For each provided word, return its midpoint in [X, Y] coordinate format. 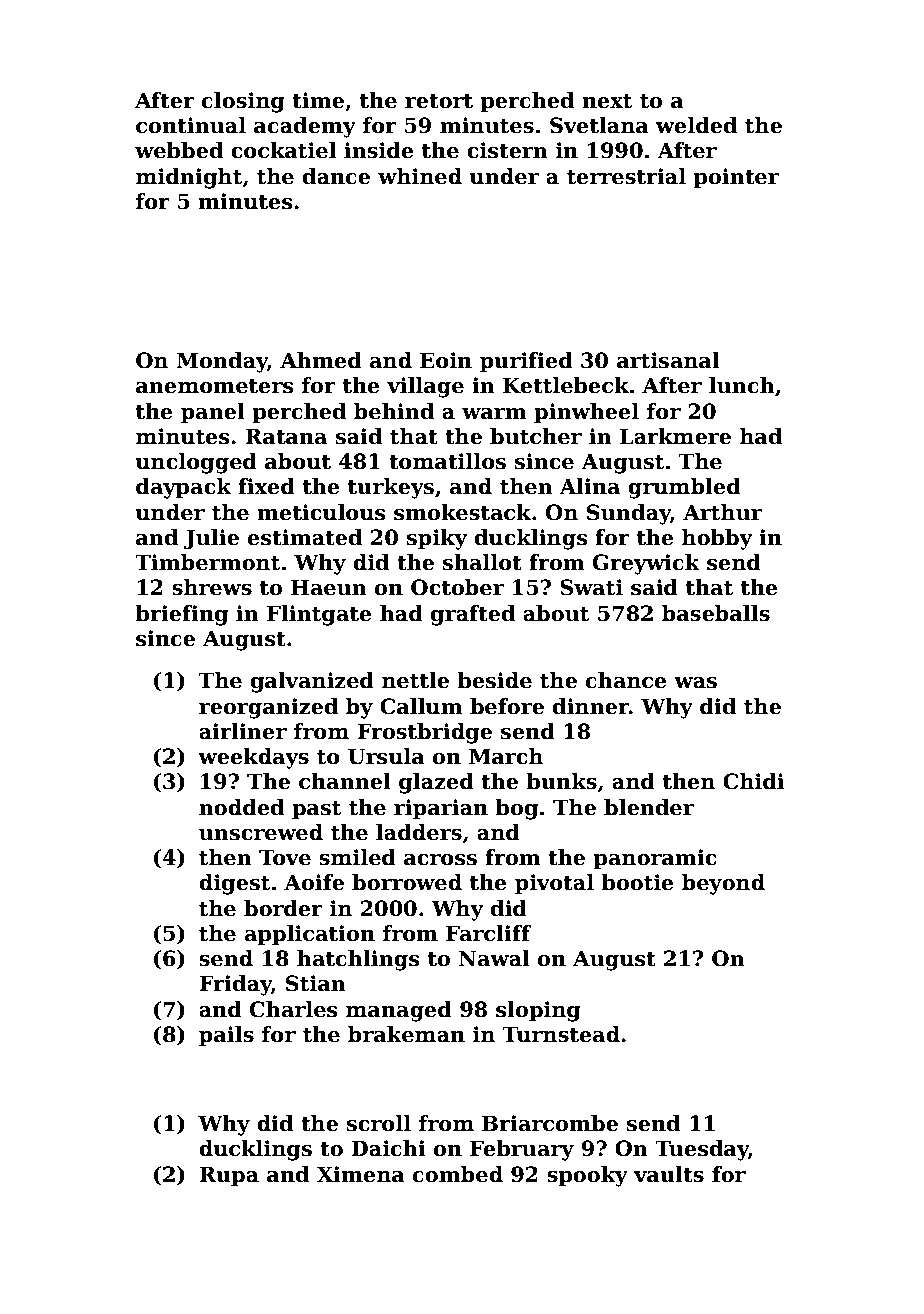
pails [226, 1036]
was [695, 683]
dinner [591, 706]
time [318, 100]
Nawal [494, 958]
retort [439, 101]
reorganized [268, 708]
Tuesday [702, 1150]
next [607, 101]
